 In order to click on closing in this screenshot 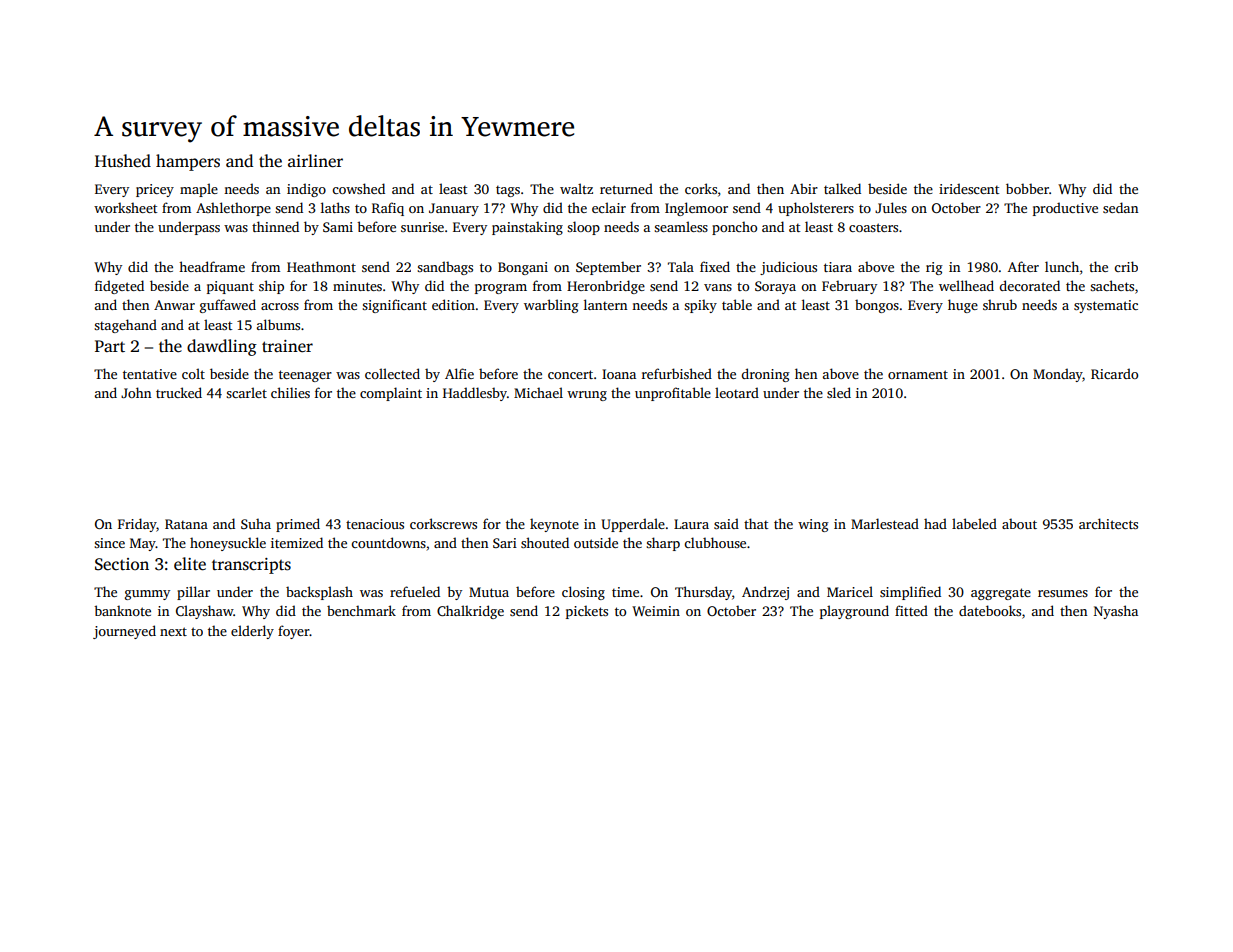, I will do `click(583, 593)`.
